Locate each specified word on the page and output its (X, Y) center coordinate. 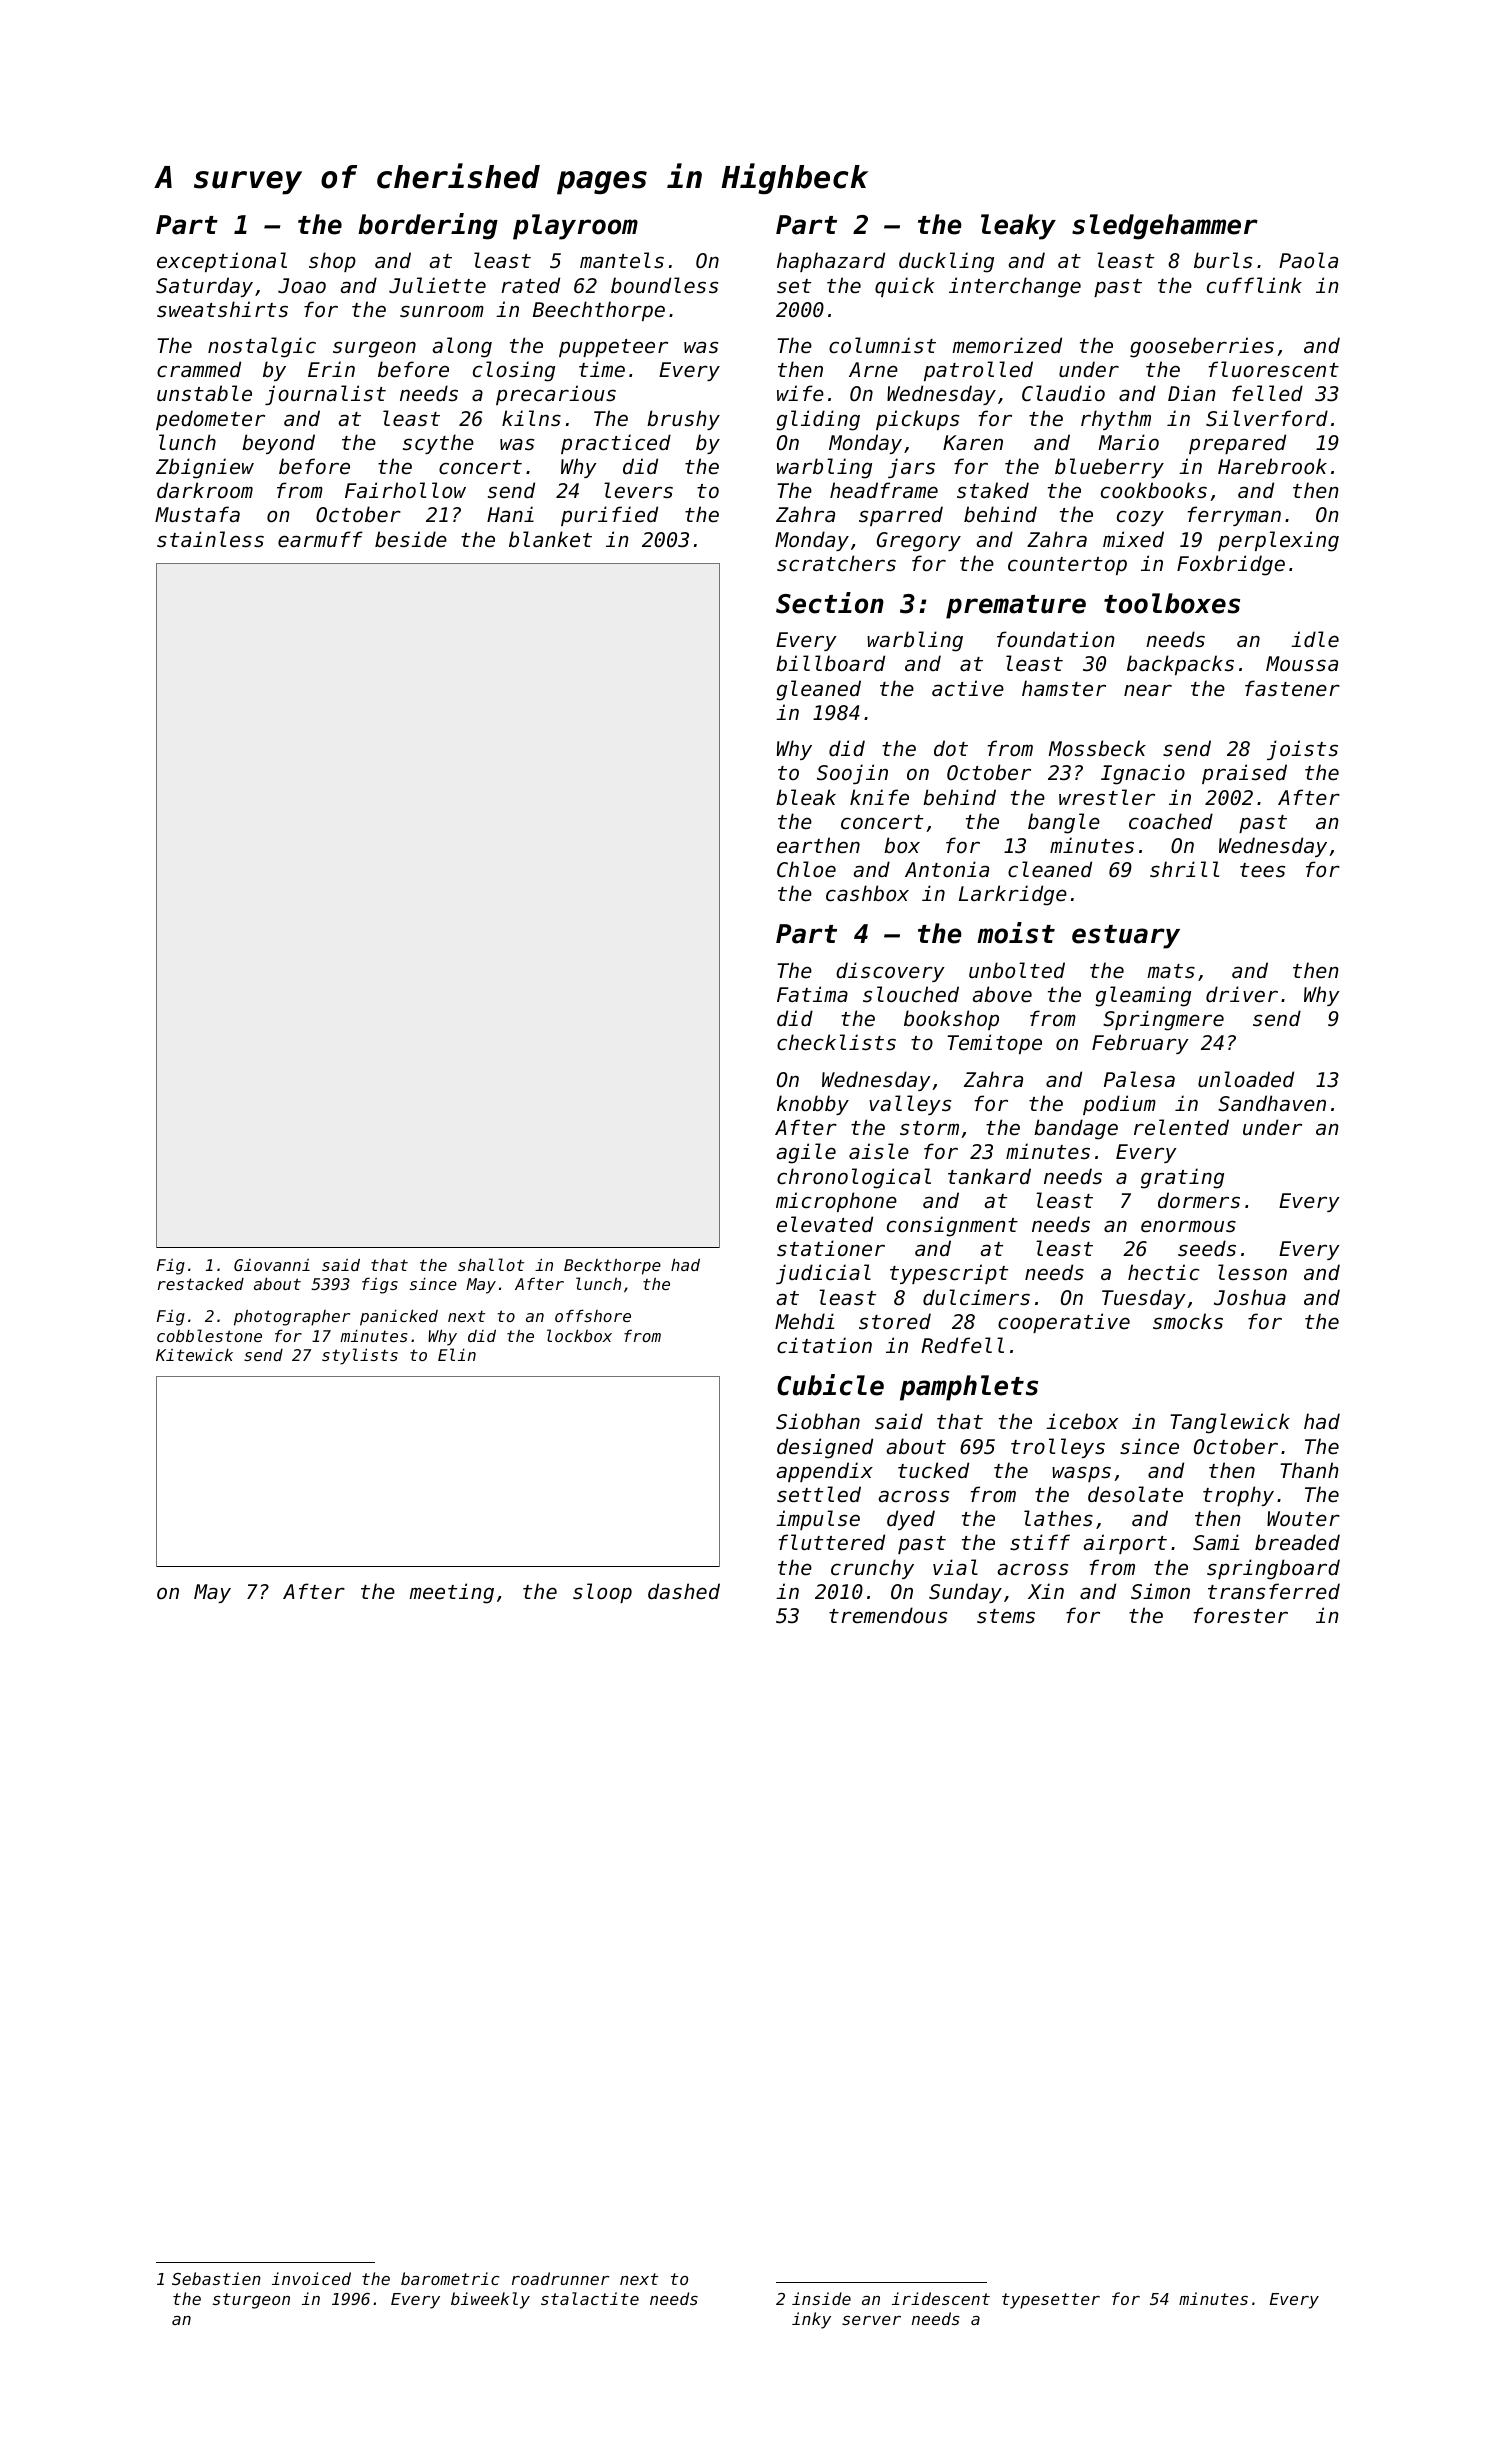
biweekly (490, 2300)
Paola (1308, 260)
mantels (622, 260)
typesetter (1051, 2301)
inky (811, 2320)
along (462, 347)
